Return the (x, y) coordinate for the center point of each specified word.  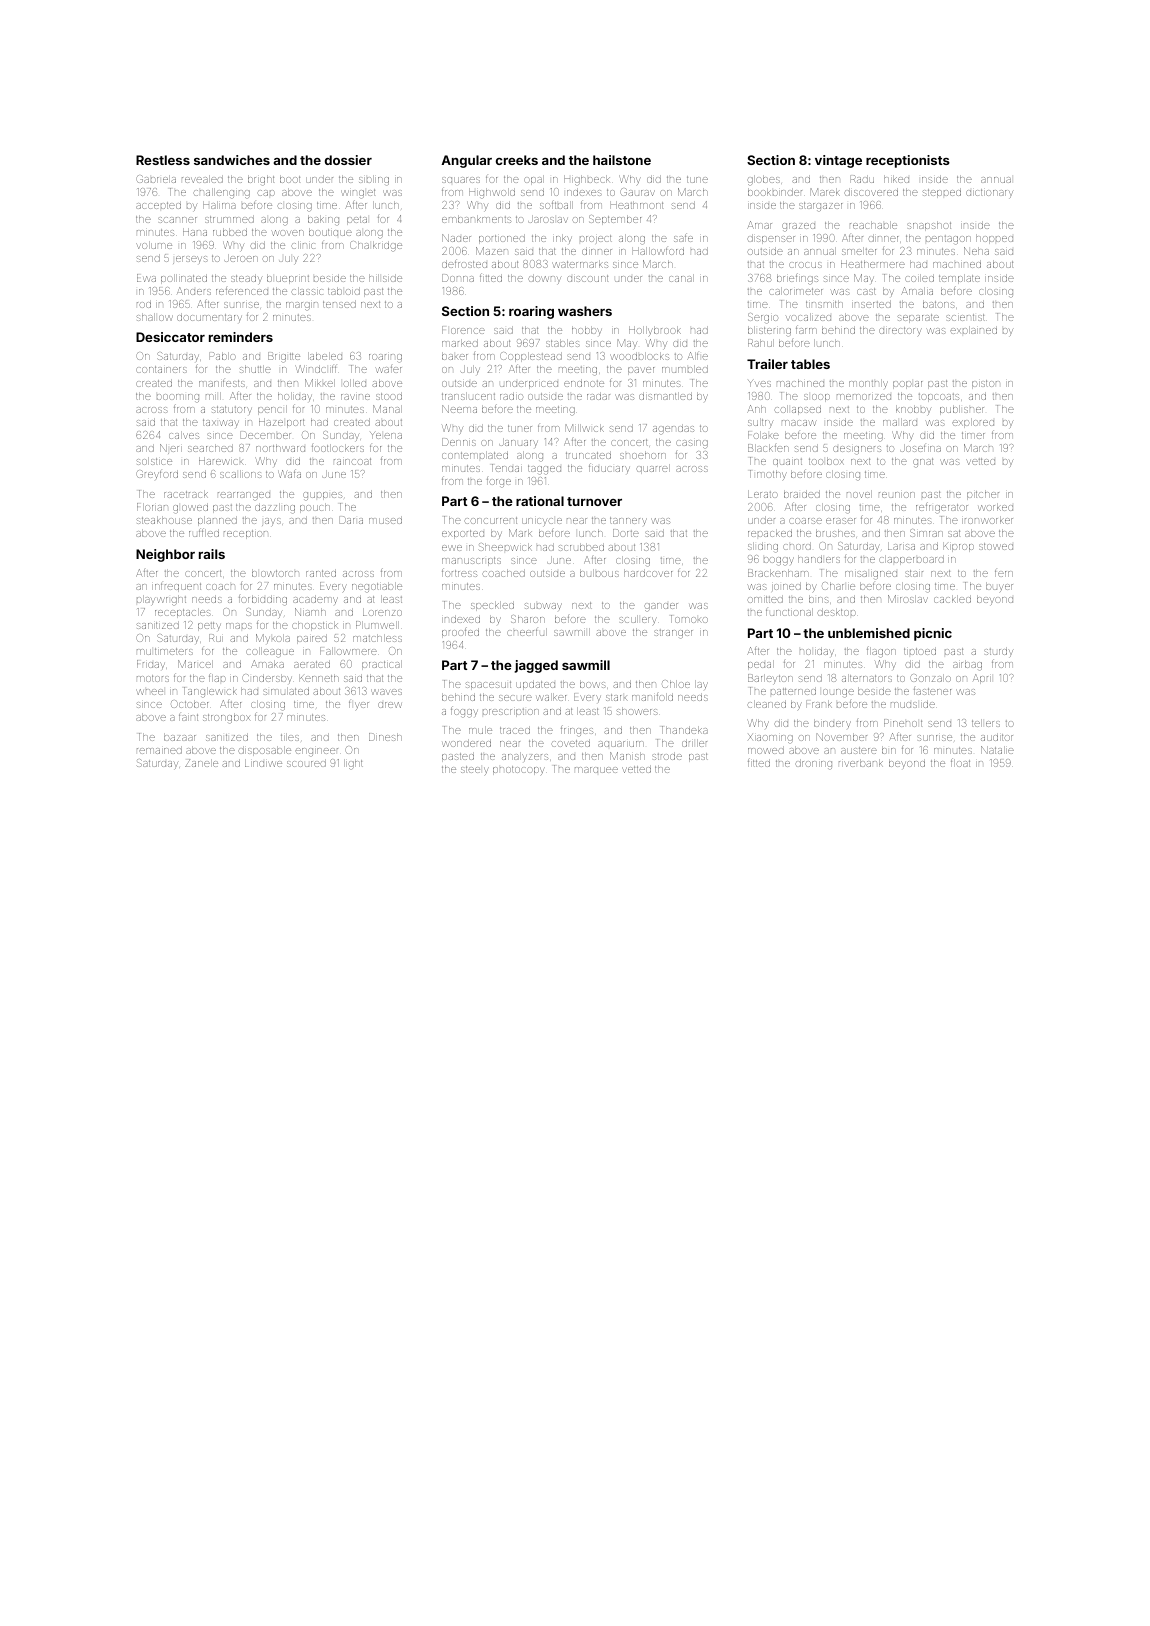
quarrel (653, 469)
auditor (997, 737)
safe (683, 237)
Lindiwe (263, 763)
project (596, 239)
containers (161, 369)
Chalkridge (376, 246)
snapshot (929, 226)
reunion (897, 495)
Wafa (290, 473)
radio (511, 396)
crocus (805, 265)
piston (986, 384)
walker (551, 697)
